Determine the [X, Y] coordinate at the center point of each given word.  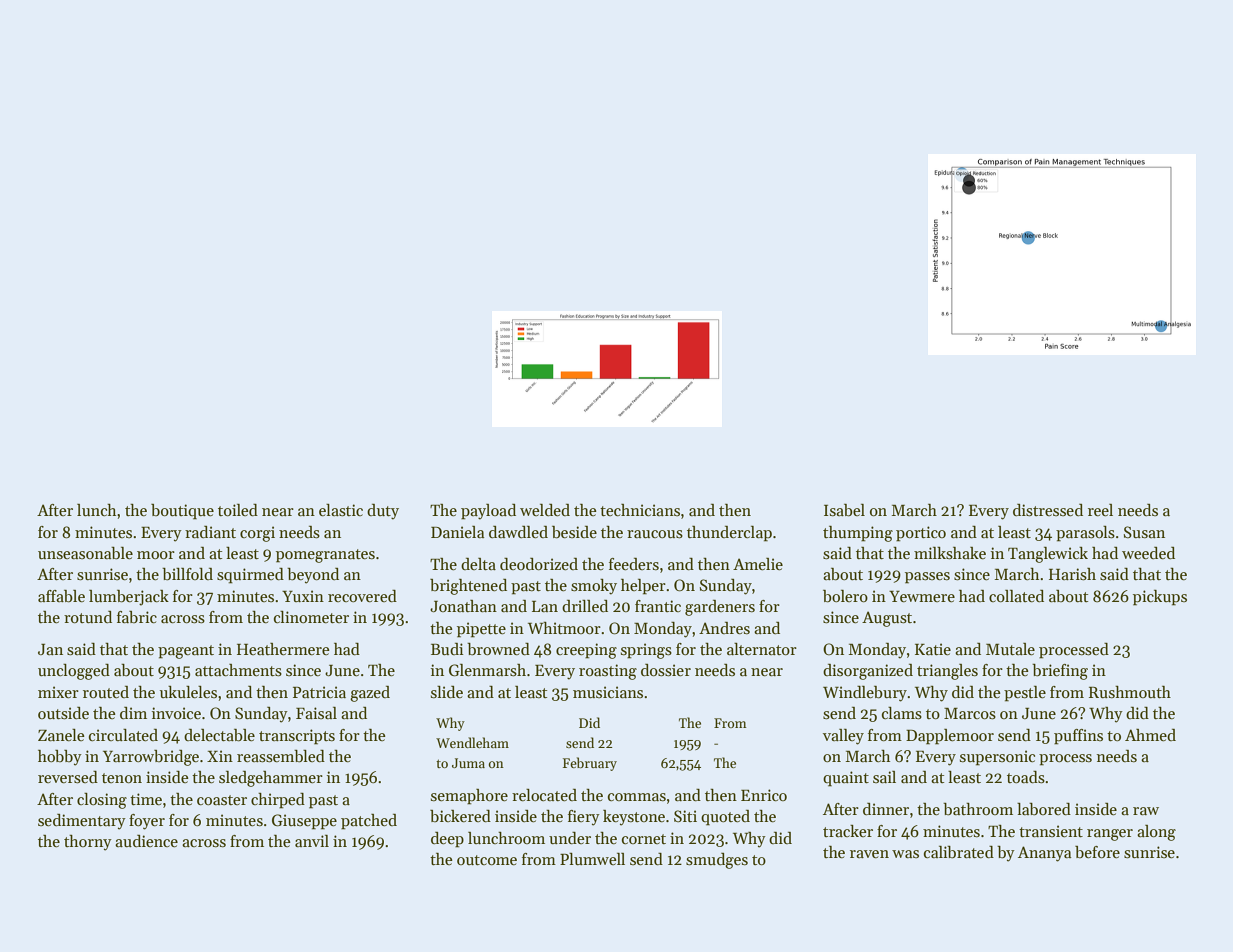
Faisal [316, 713]
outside [63, 713]
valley [843, 737]
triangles [947, 672]
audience [146, 841]
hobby [60, 758]
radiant [210, 532]
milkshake [950, 553]
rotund [88, 617]
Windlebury [865, 694]
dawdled [518, 532]
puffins [1078, 737]
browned [498, 649]
